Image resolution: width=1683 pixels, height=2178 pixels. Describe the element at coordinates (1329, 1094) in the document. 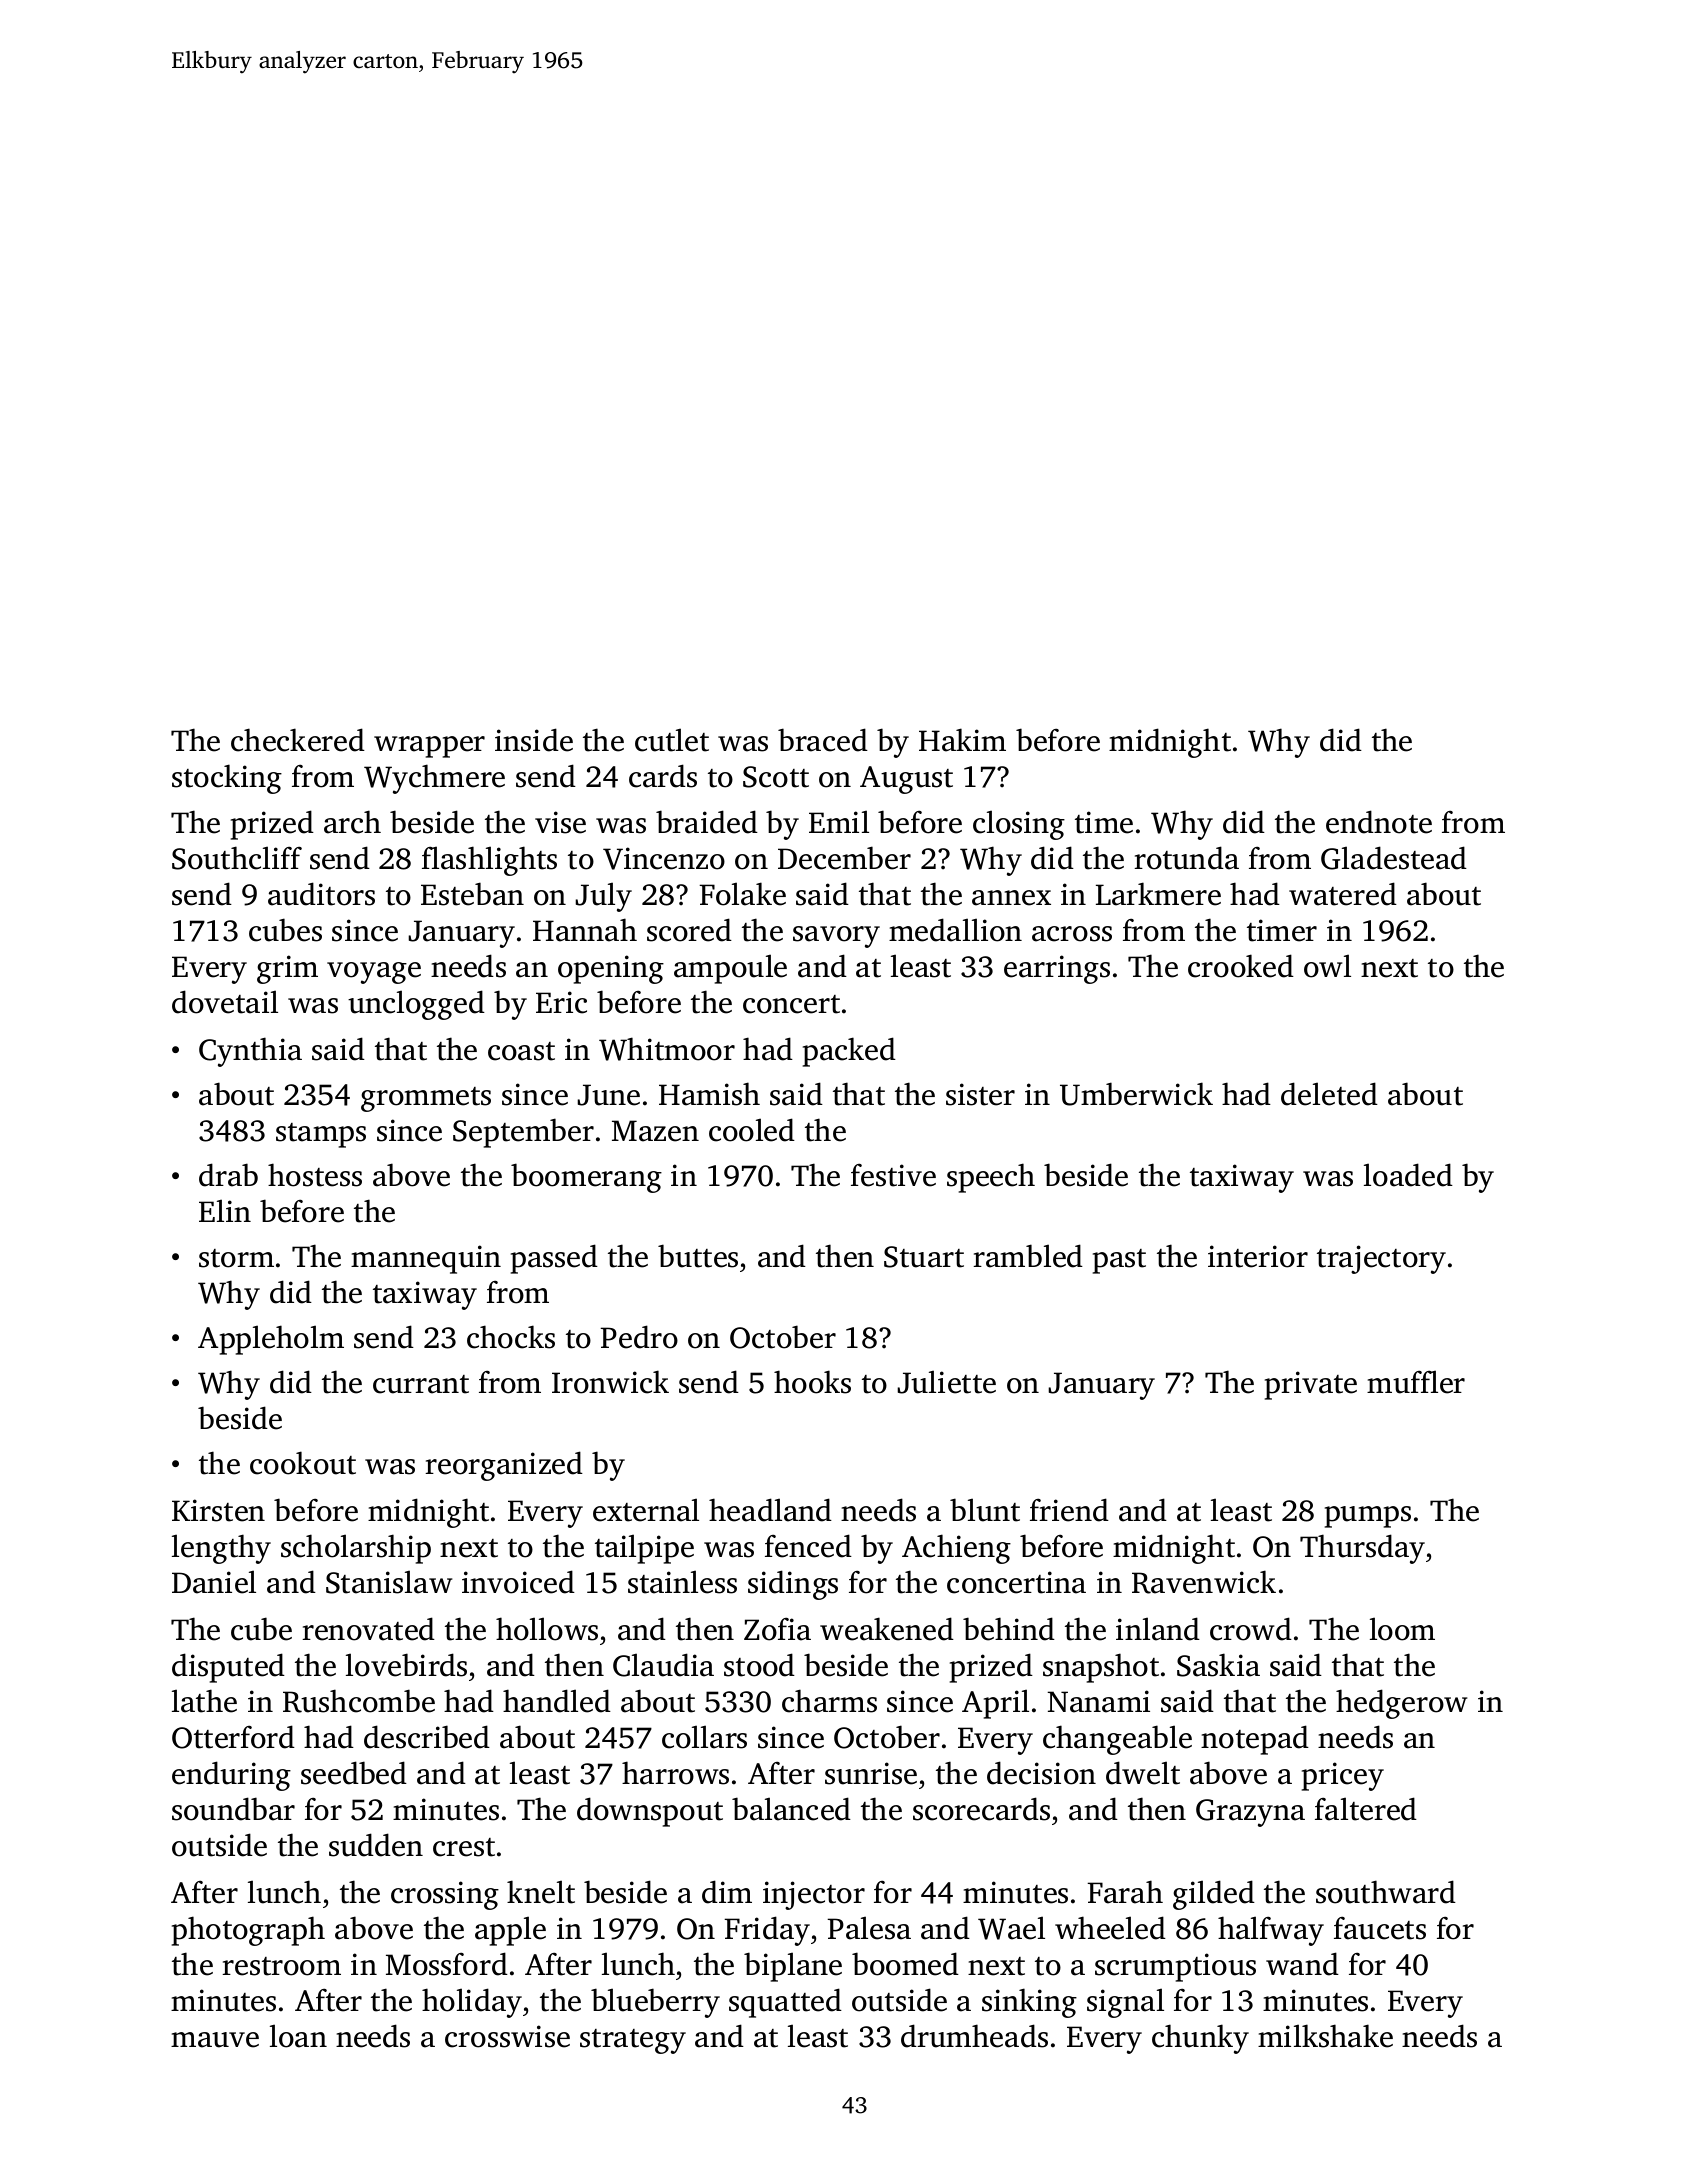

I see `deleted` at that location.
